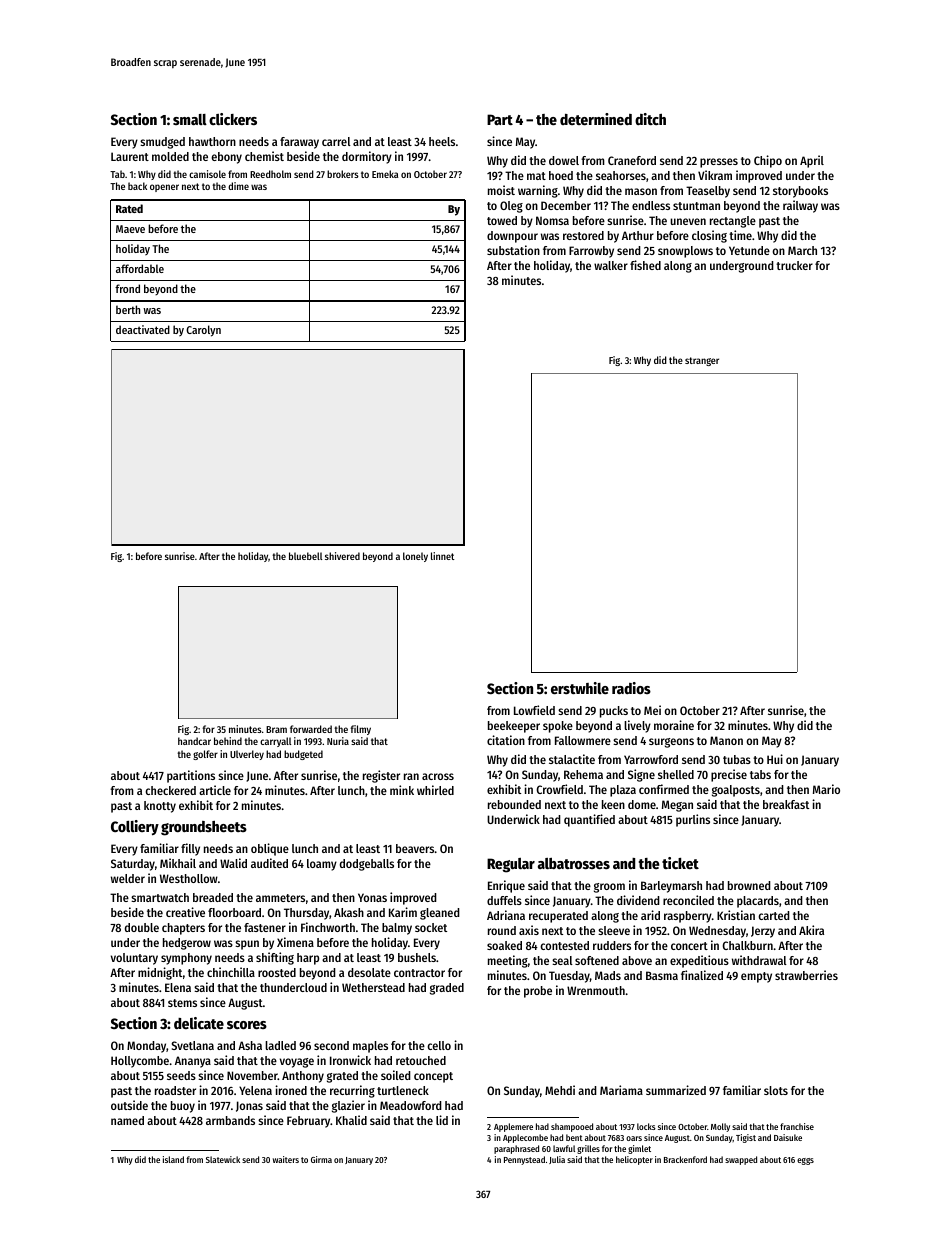 This screenshot has height=1233, width=952. I want to click on graded, so click(447, 989).
